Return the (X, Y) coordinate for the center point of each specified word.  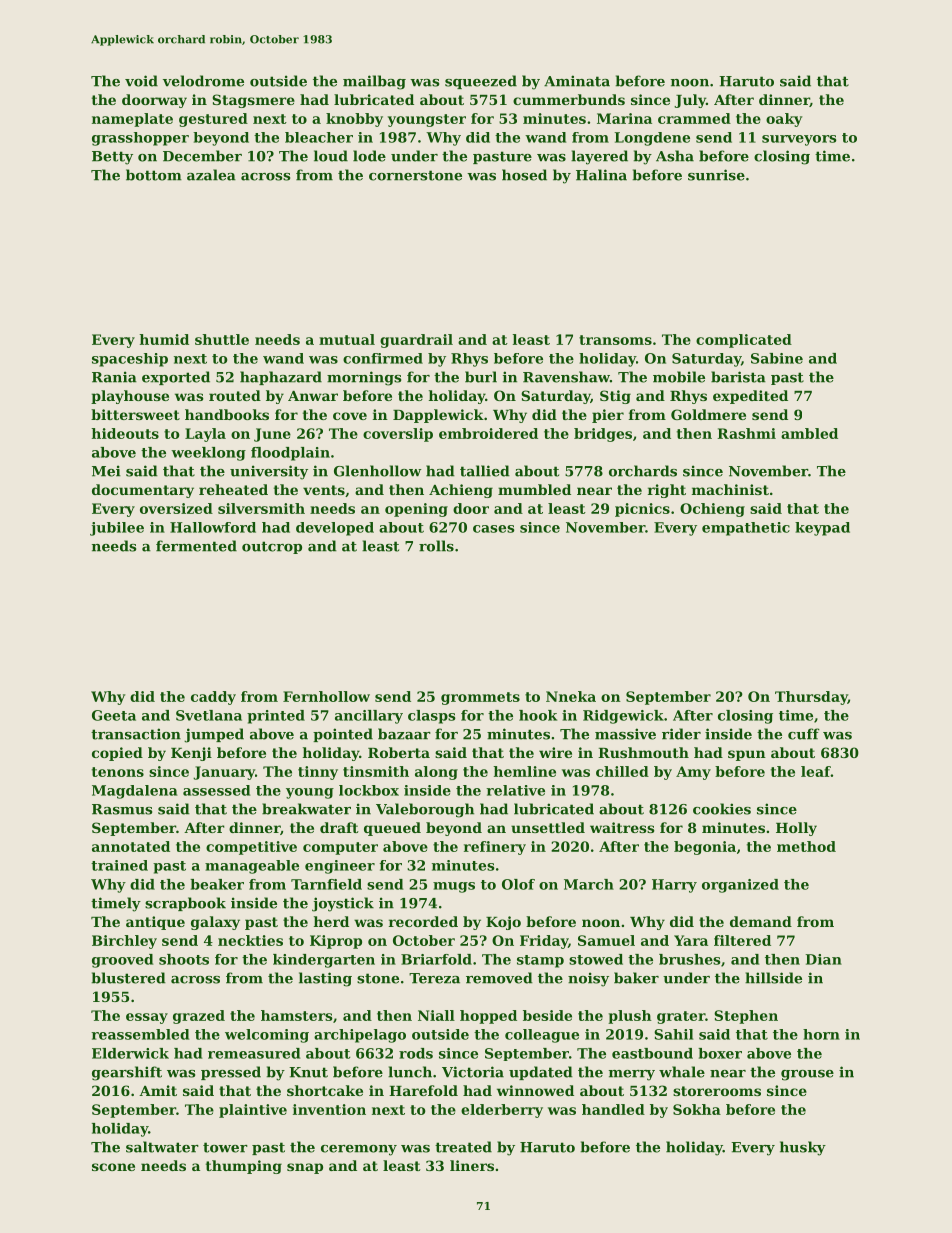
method (806, 846)
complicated (744, 341)
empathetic (746, 529)
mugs (454, 887)
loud (331, 156)
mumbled (534, 489)
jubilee (117, 529)
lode (369, 156)
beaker (217, 884)
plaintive (253, 1111)
